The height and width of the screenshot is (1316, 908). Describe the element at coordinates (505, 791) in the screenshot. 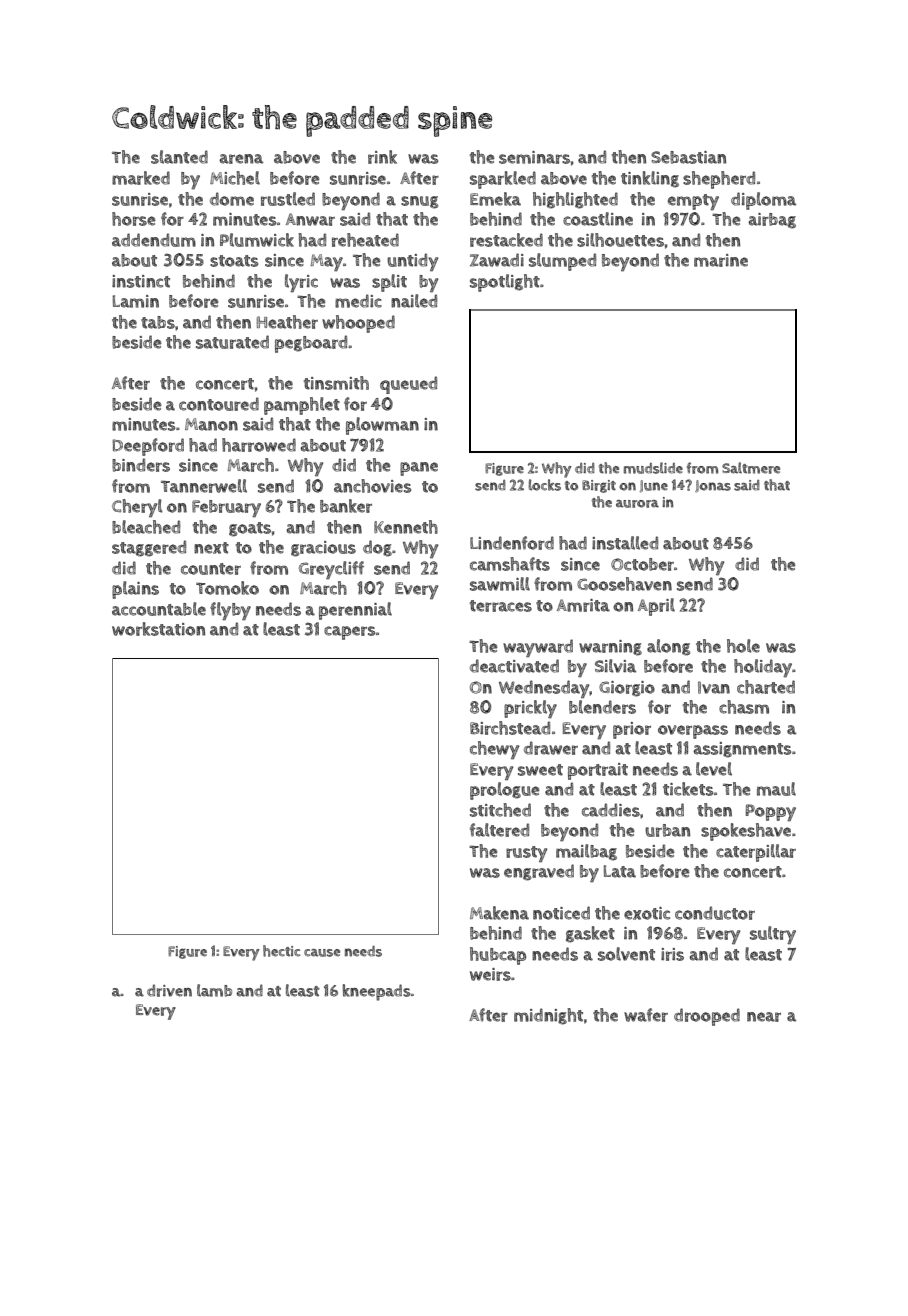

I see `prologue` at that location.
